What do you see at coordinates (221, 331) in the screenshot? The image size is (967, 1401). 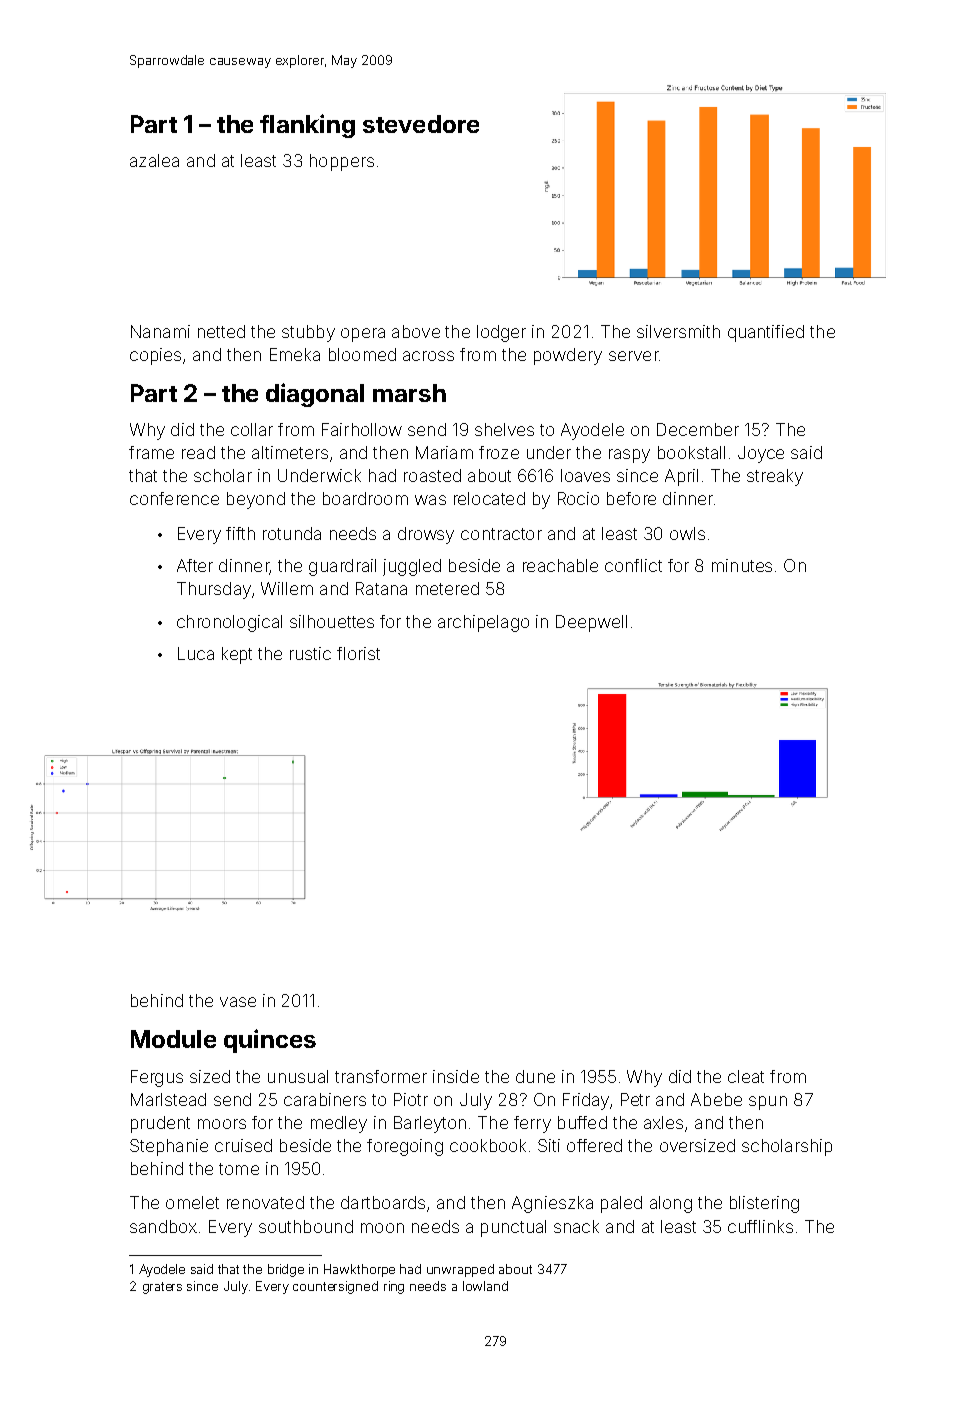 I see `netted` at bounding box center [221, 331].
